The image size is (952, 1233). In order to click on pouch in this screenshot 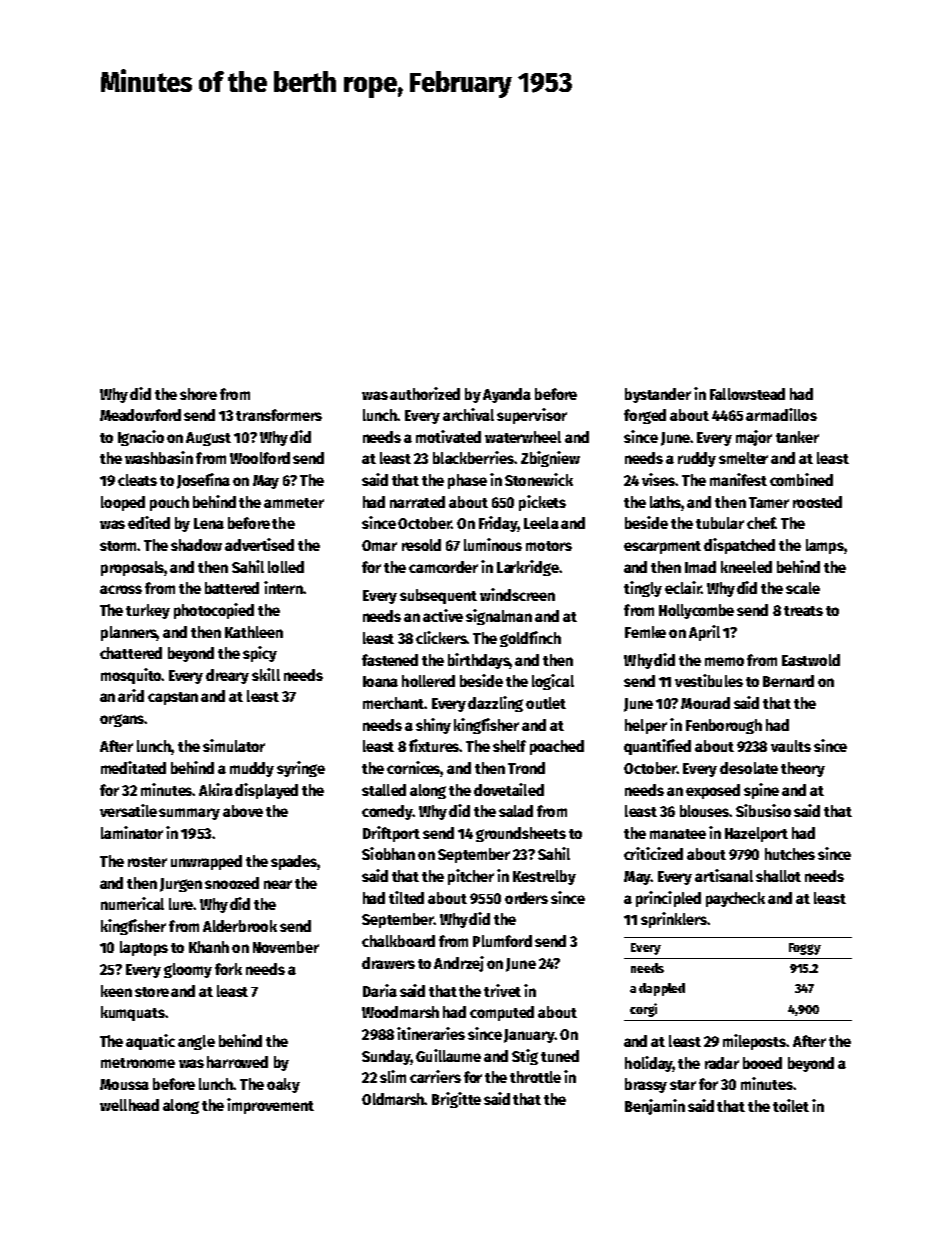, I will do `click(169, 503)`.
